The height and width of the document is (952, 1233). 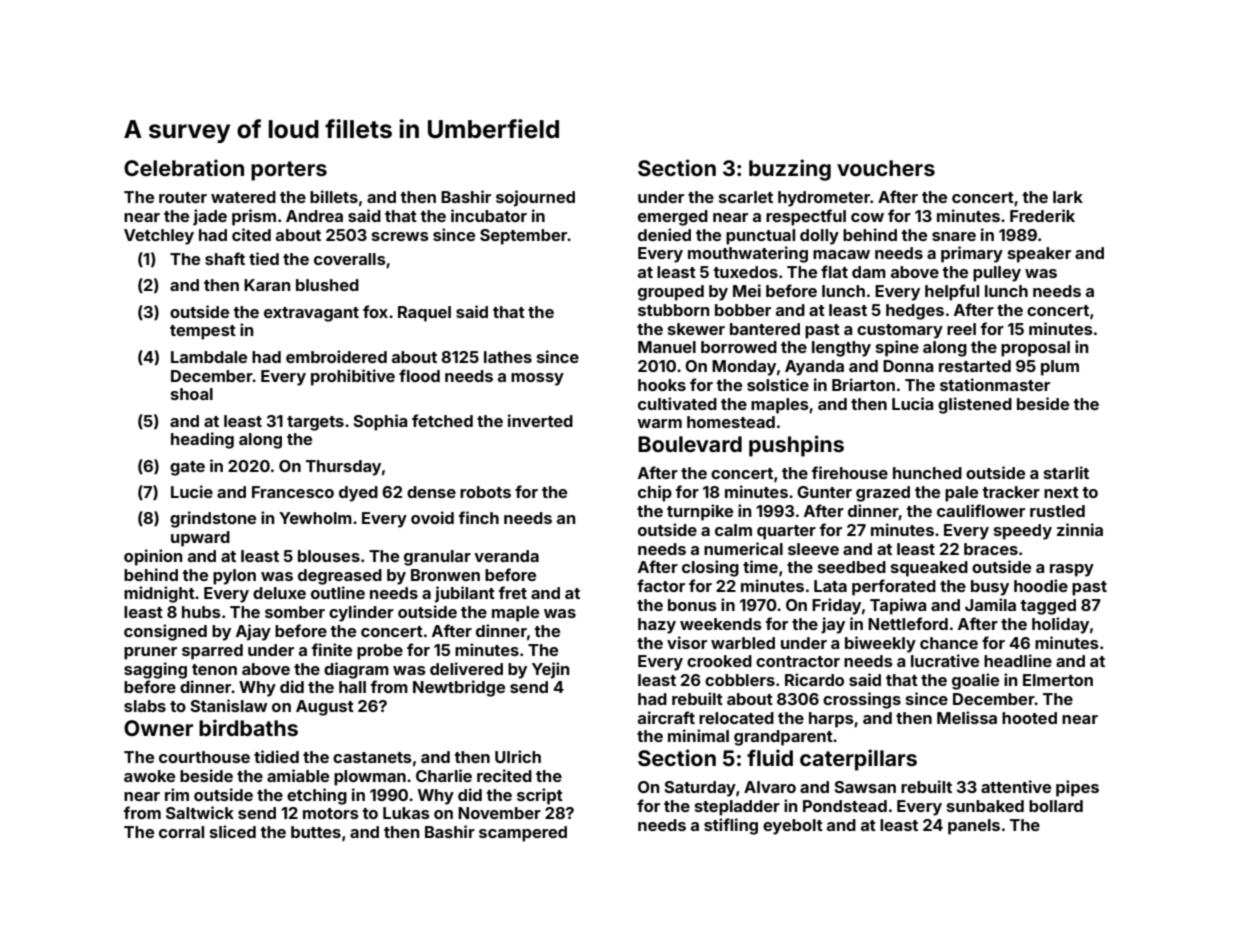 What do you see at coordinates (664, 234) in the document?
I see `denied` at bounding box center [664, 234].
